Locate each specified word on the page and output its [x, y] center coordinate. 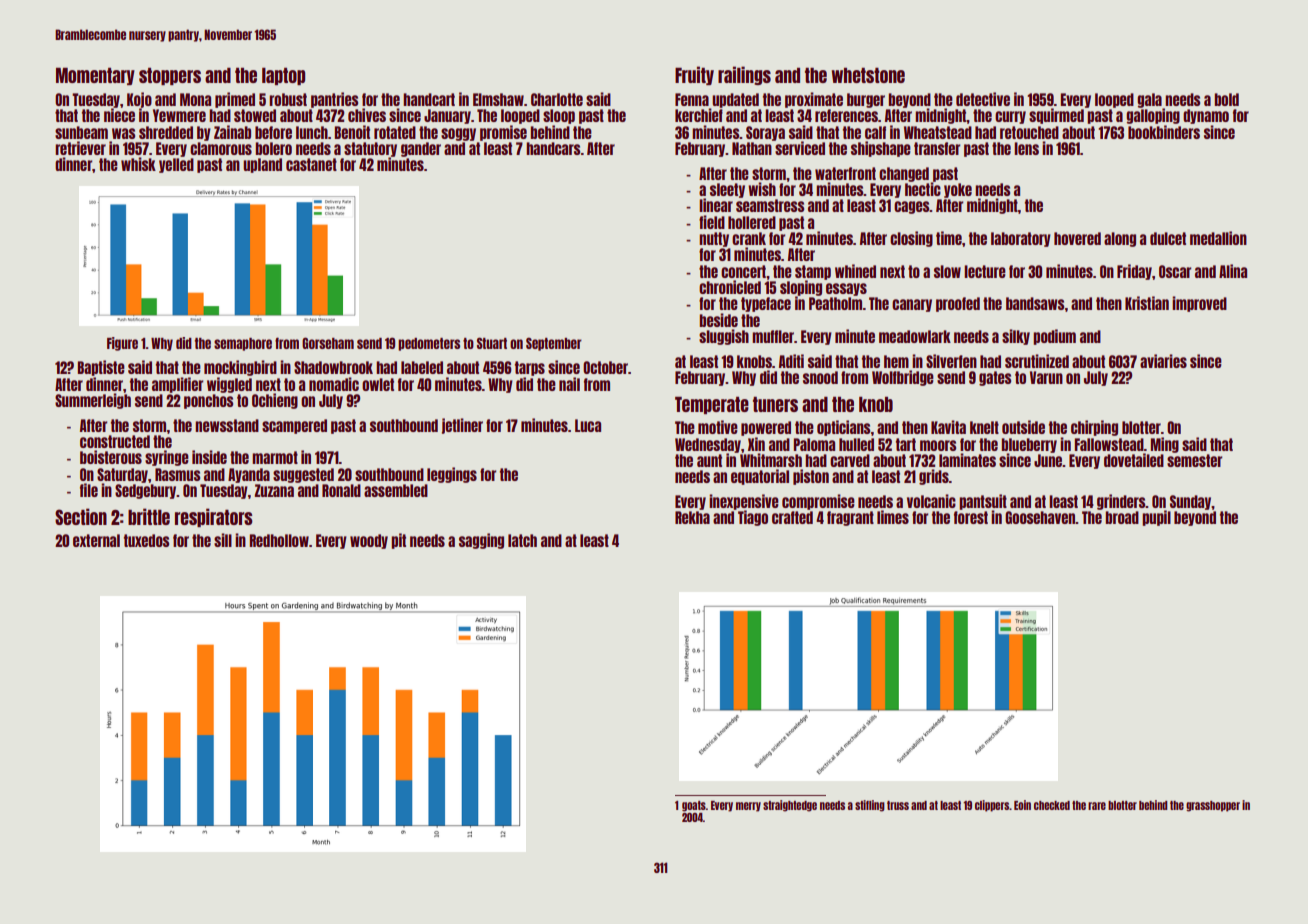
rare [1097, 806]
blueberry [1029, 445]
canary [912, 305]
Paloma [814, 444]
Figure [122, 344]
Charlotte [557, 99]
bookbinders [1164, 132]
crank [749, 238]
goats [694, 806]
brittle [149, 516]
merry [748, 807]
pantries [334, 100]
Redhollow [279, 540]
